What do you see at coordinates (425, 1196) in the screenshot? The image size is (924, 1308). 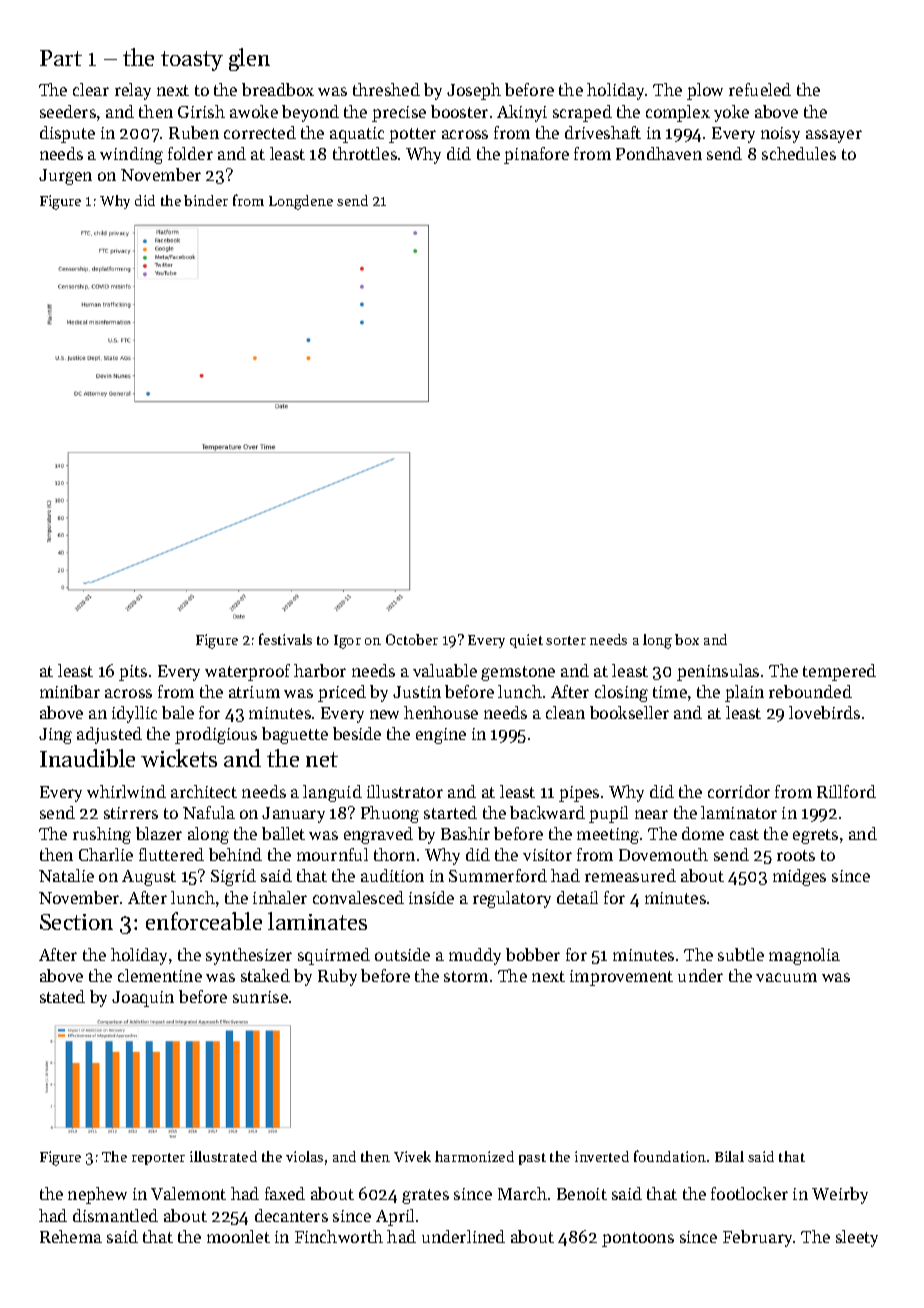 I see `grates` at bounding box center [425, 1196].
